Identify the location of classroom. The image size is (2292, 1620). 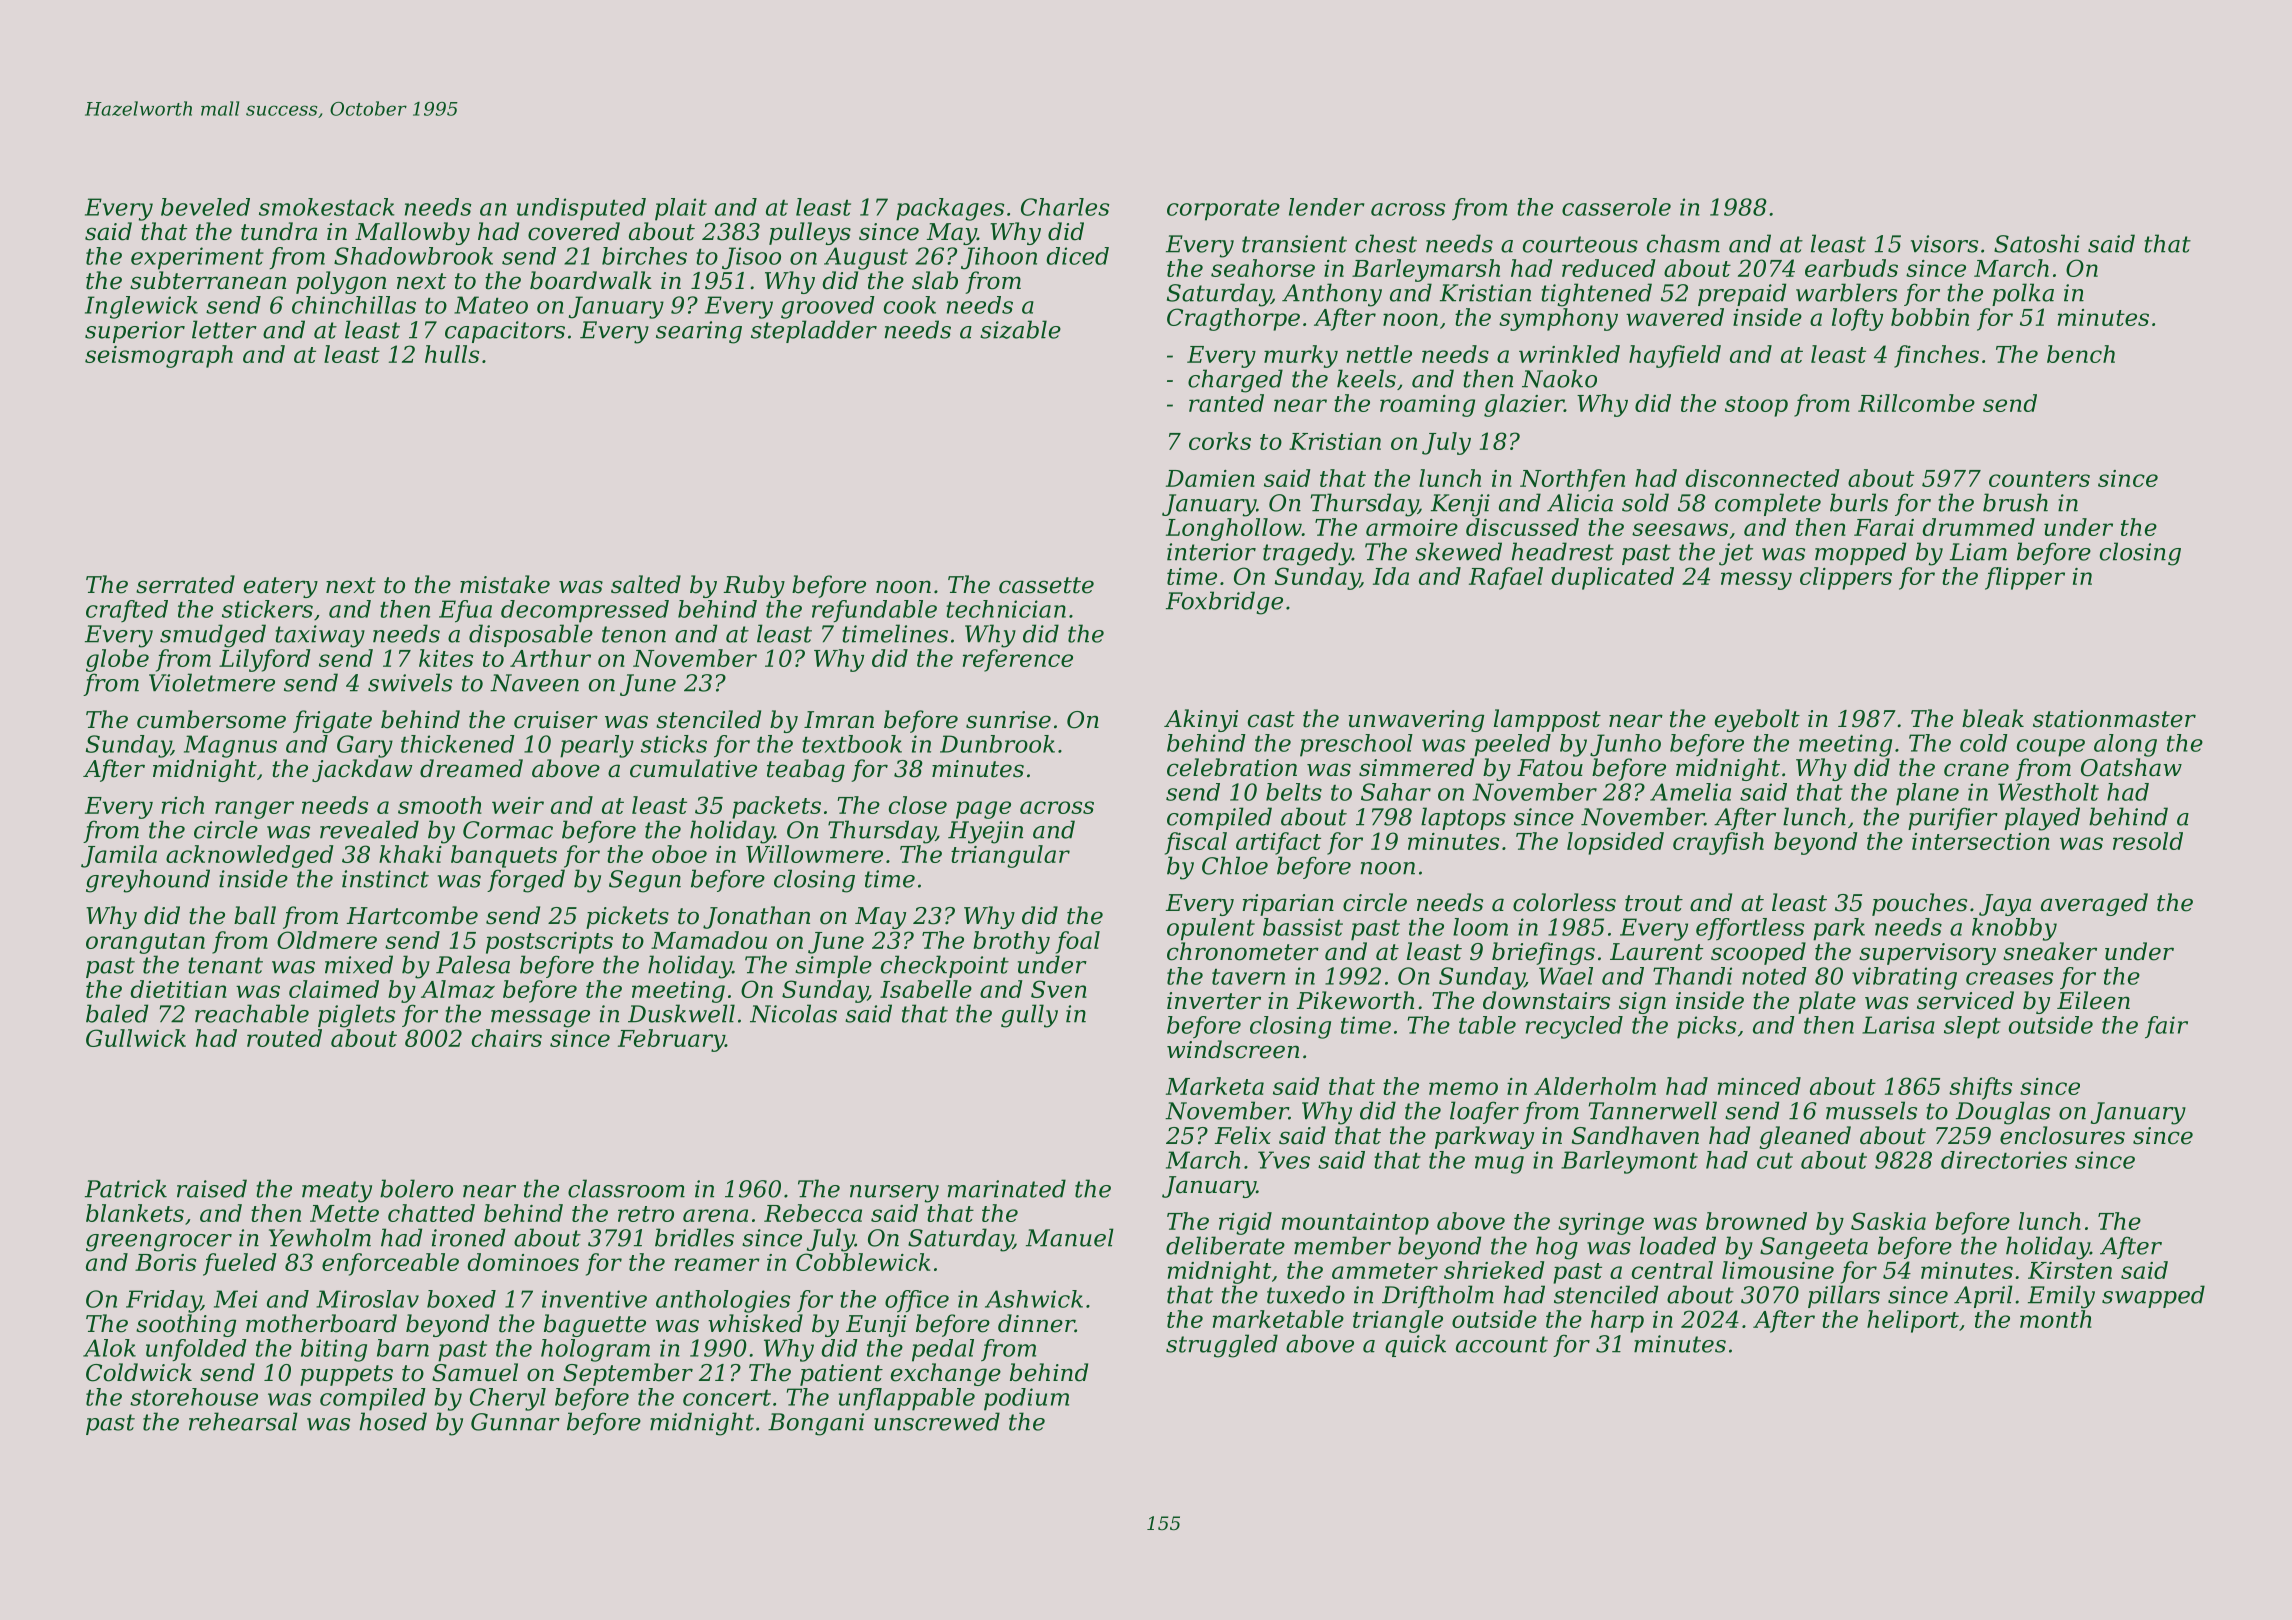
(626, 1188).
